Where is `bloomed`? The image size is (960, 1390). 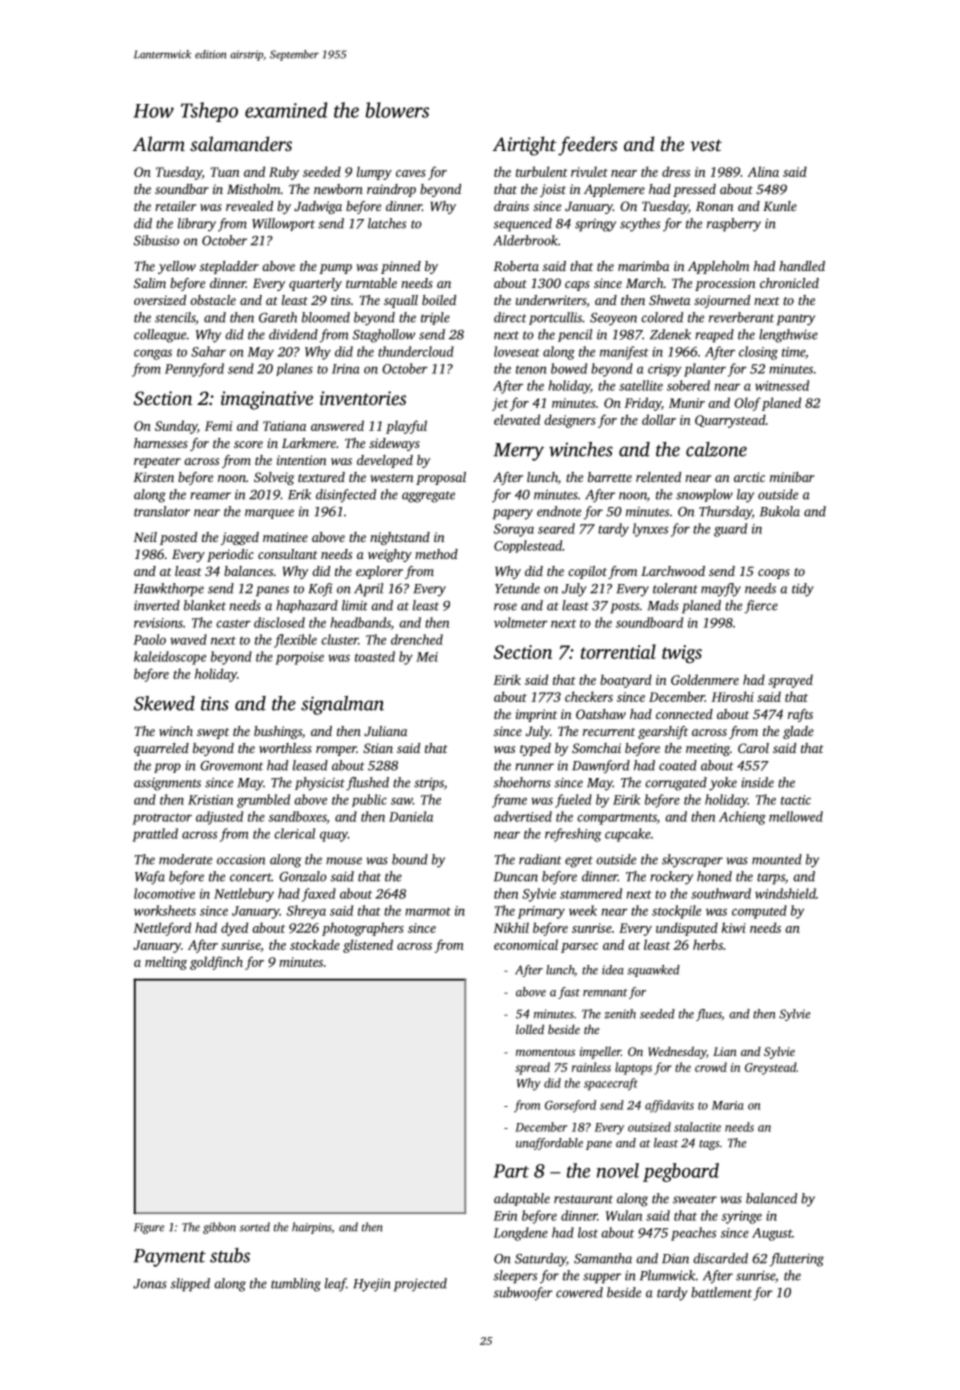
bloomed is located at coordinates (326, 317).
